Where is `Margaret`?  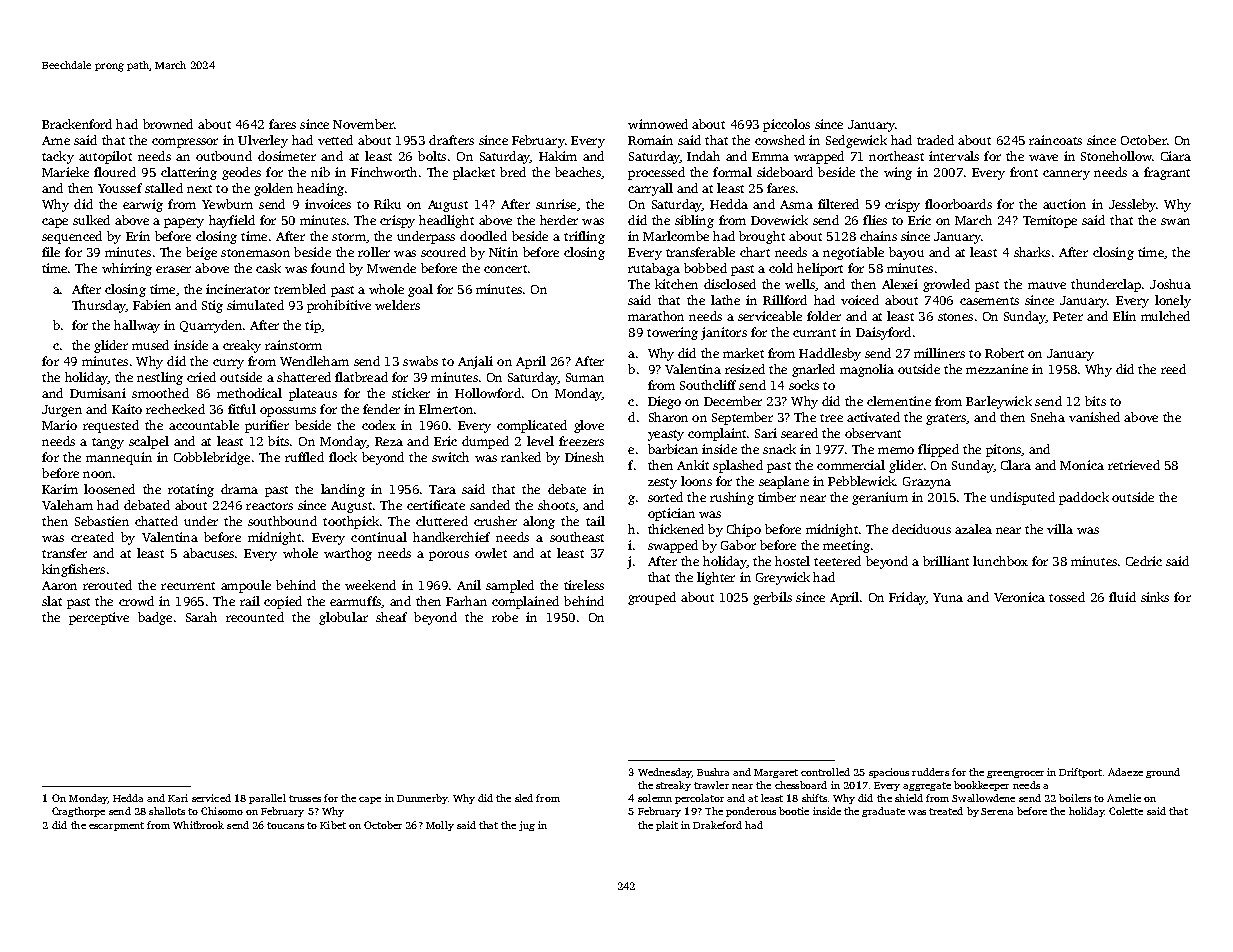 Margaret is located at coordinates (776, 773).
